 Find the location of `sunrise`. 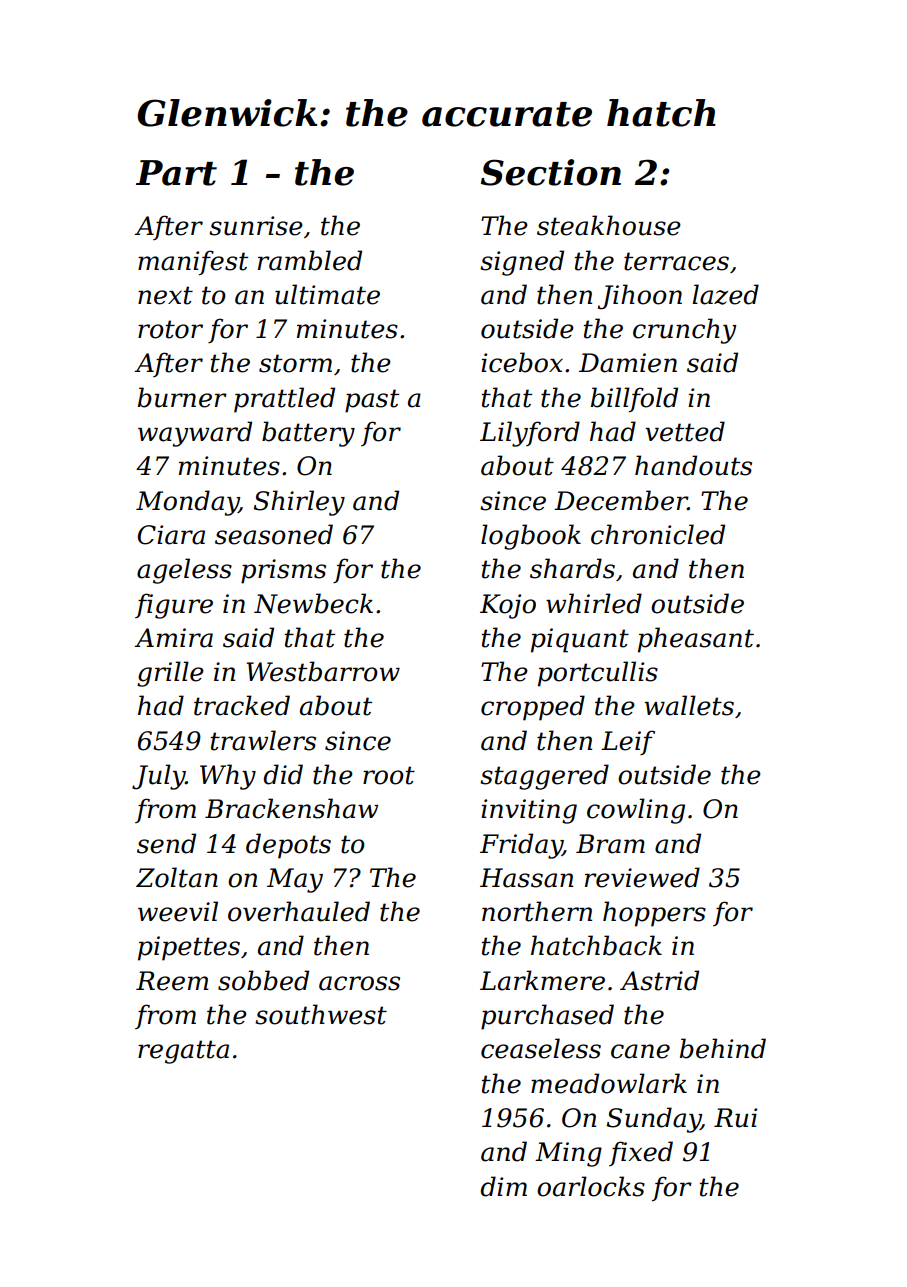

sunrise is located at coordinates (256, 226).
